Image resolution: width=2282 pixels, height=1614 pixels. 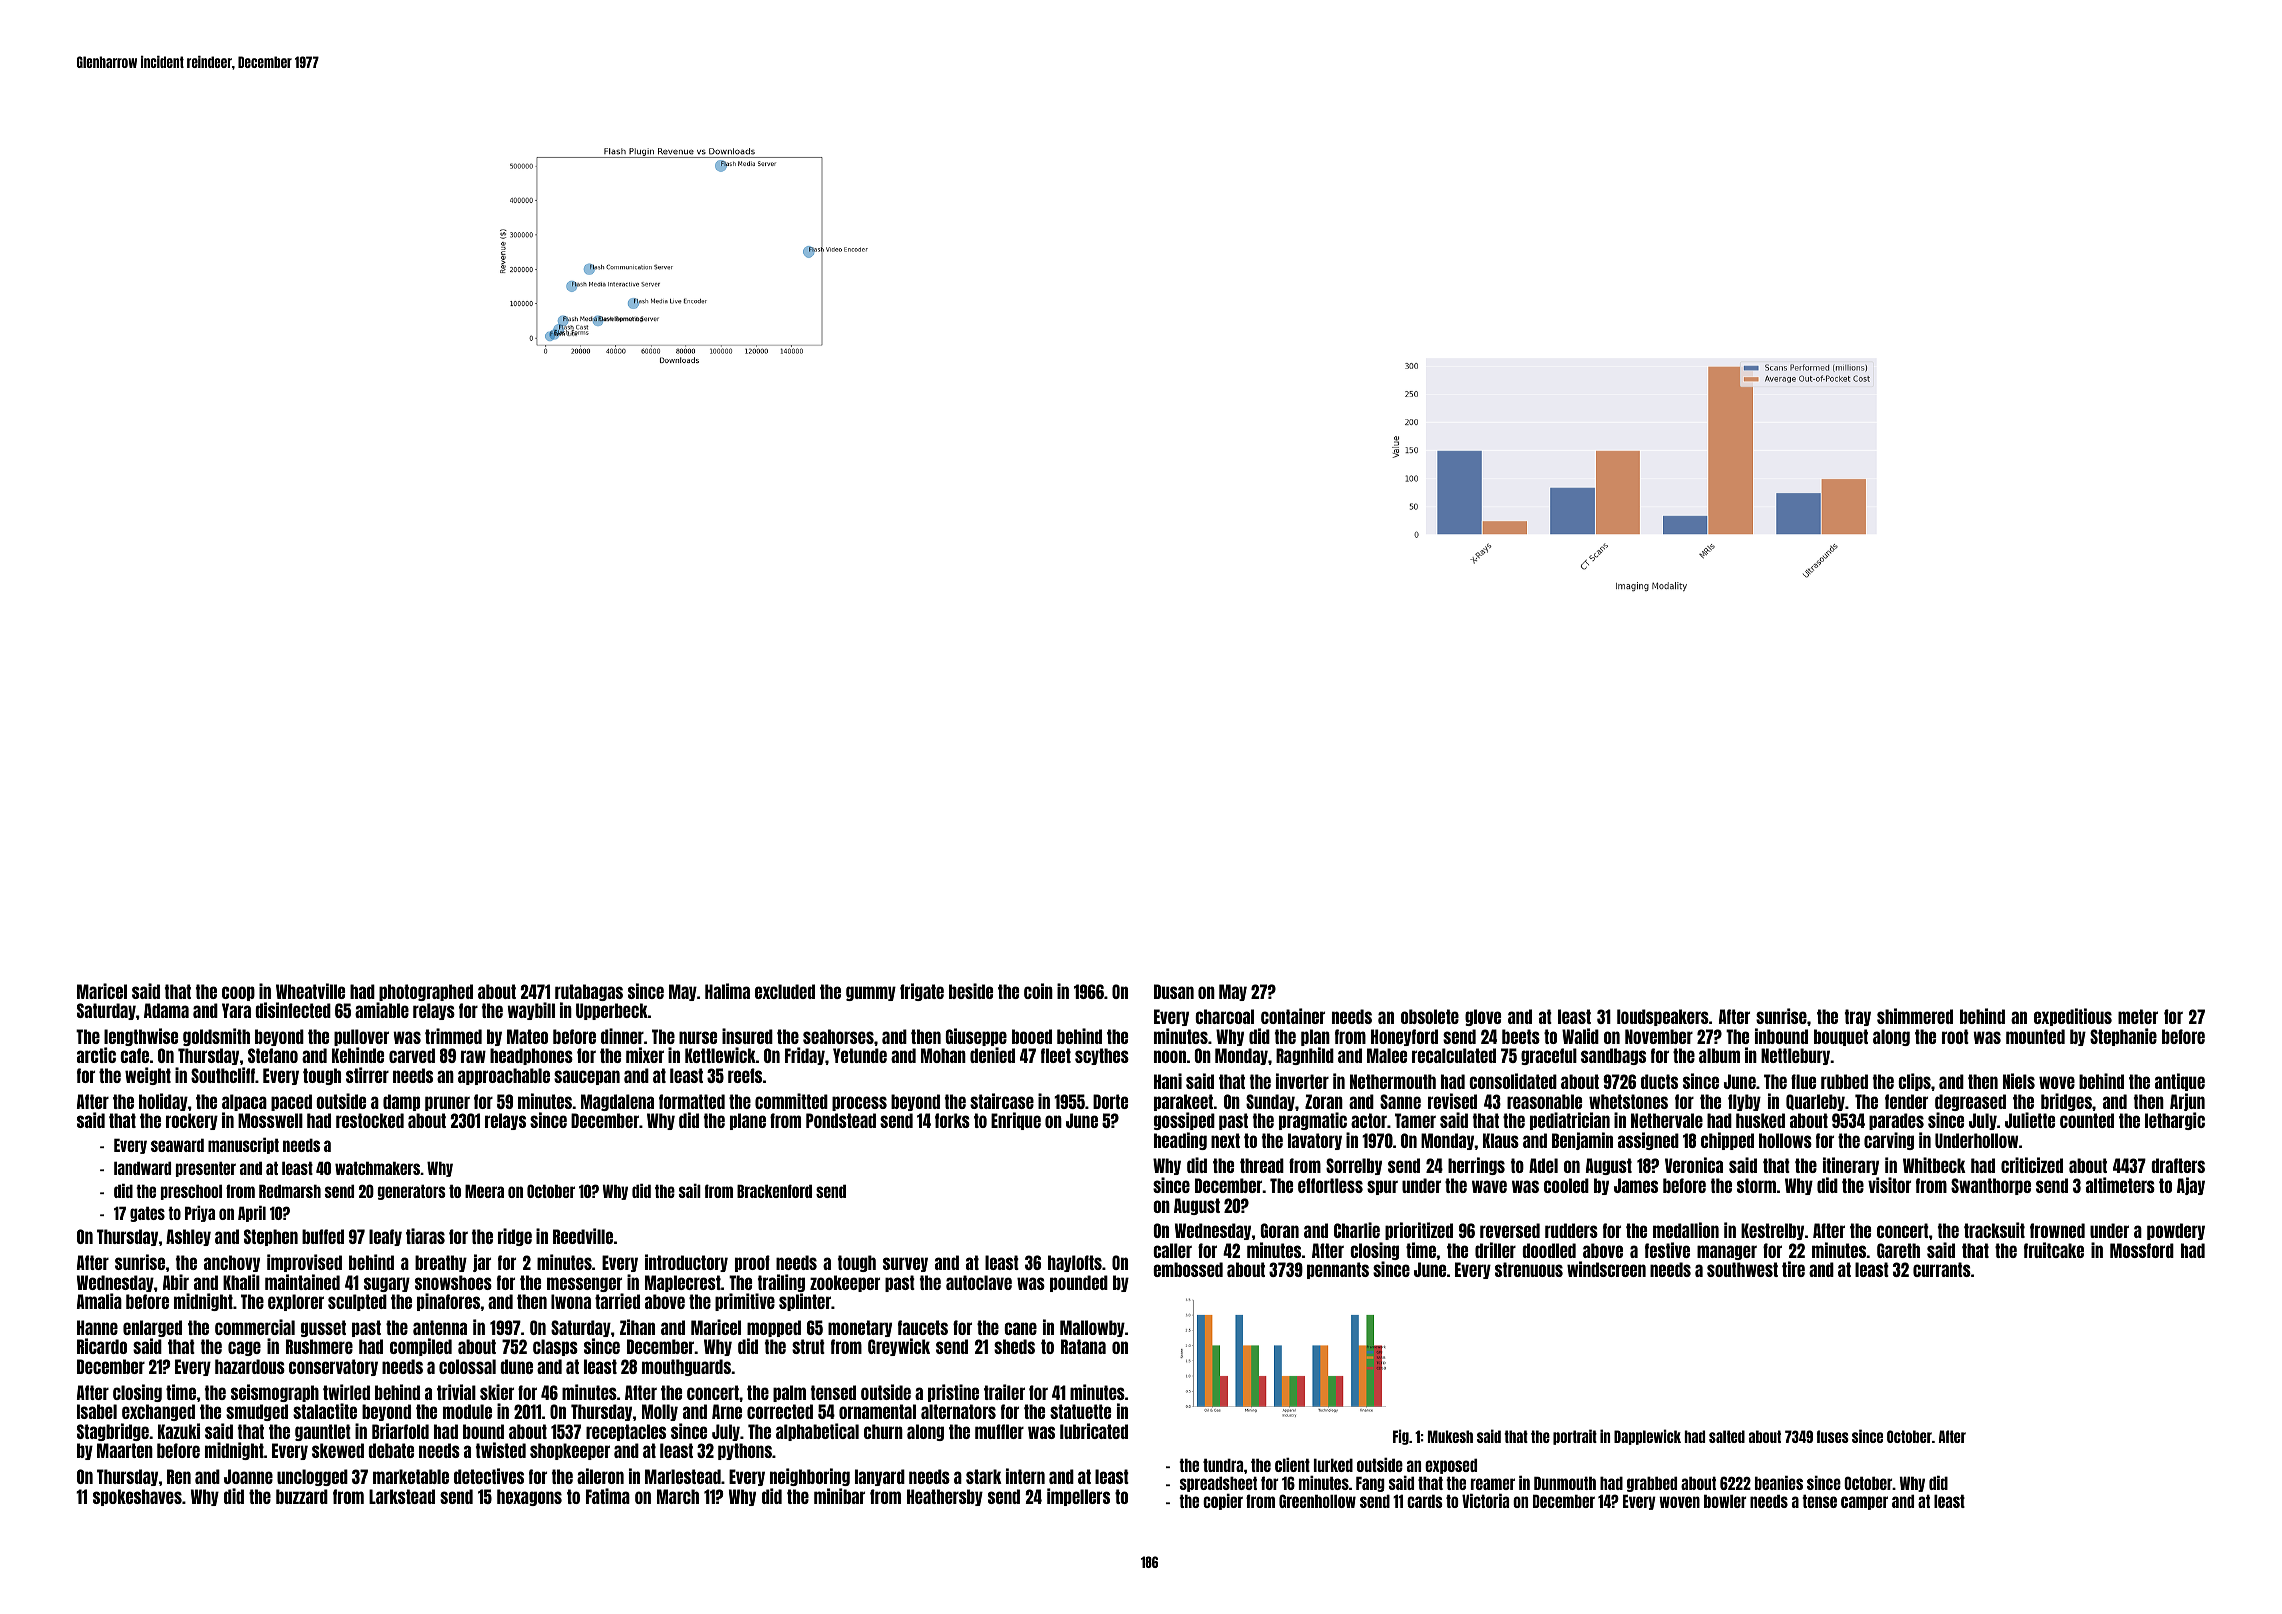 What do you see at coordinates (1613, 1056) in the screenshot?
I see `sandbags` at bounding box center [1613, 1056].
